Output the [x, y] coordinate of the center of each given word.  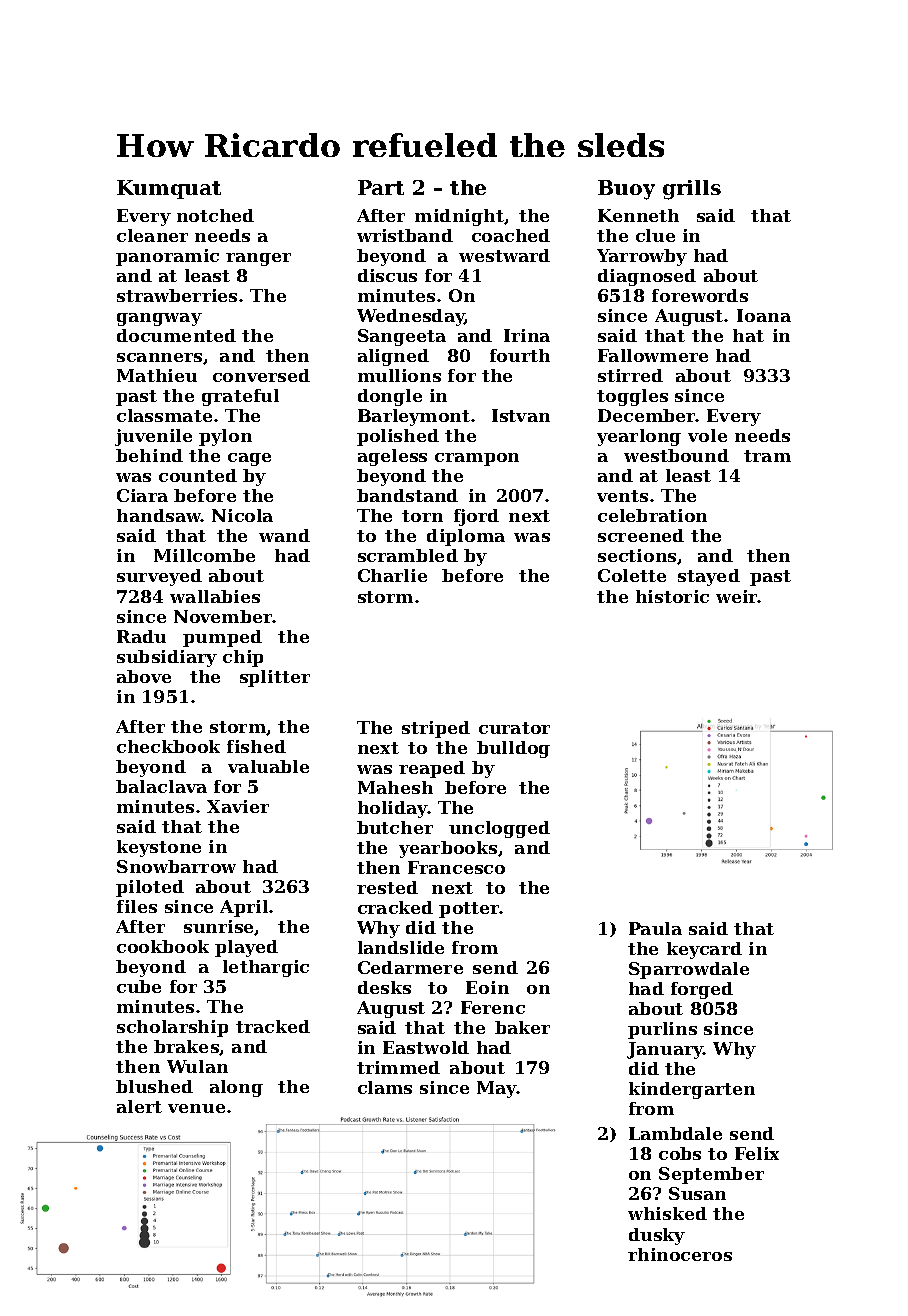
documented [176, 335]
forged [702, 990]
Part [381, 187]
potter [469, 910]
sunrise [219, 927]
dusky [657, 1236]
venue [196, 1108]
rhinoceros [680, 1254]
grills [692, 190]
